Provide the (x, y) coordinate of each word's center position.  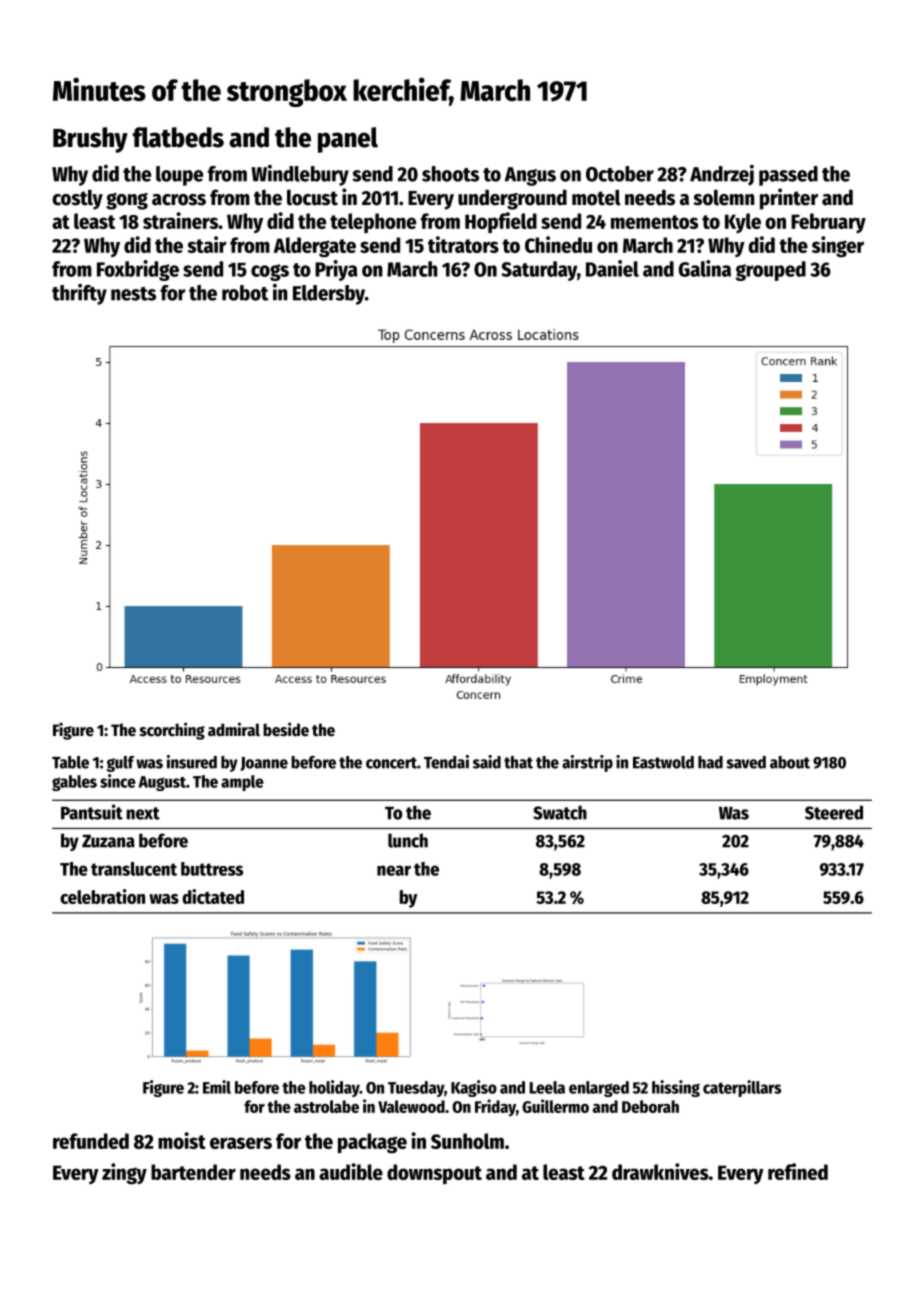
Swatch (560, 812)
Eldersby (329, 295)
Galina (705, 268)
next (143, 813)
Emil (217, 1087)
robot (245, 293)
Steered (834, 812)
